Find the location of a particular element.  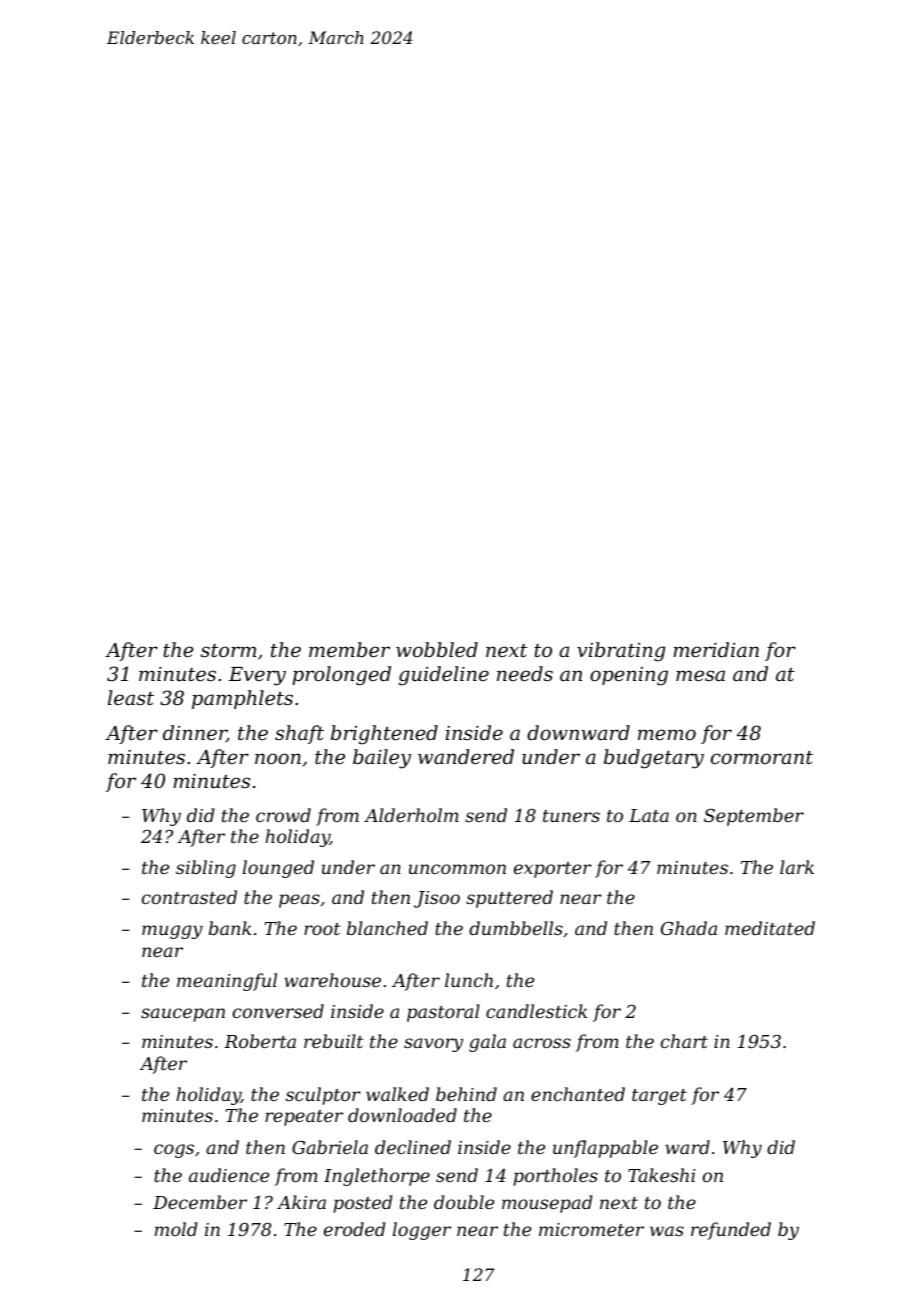

chart is located at coordinates (684, 1041).
